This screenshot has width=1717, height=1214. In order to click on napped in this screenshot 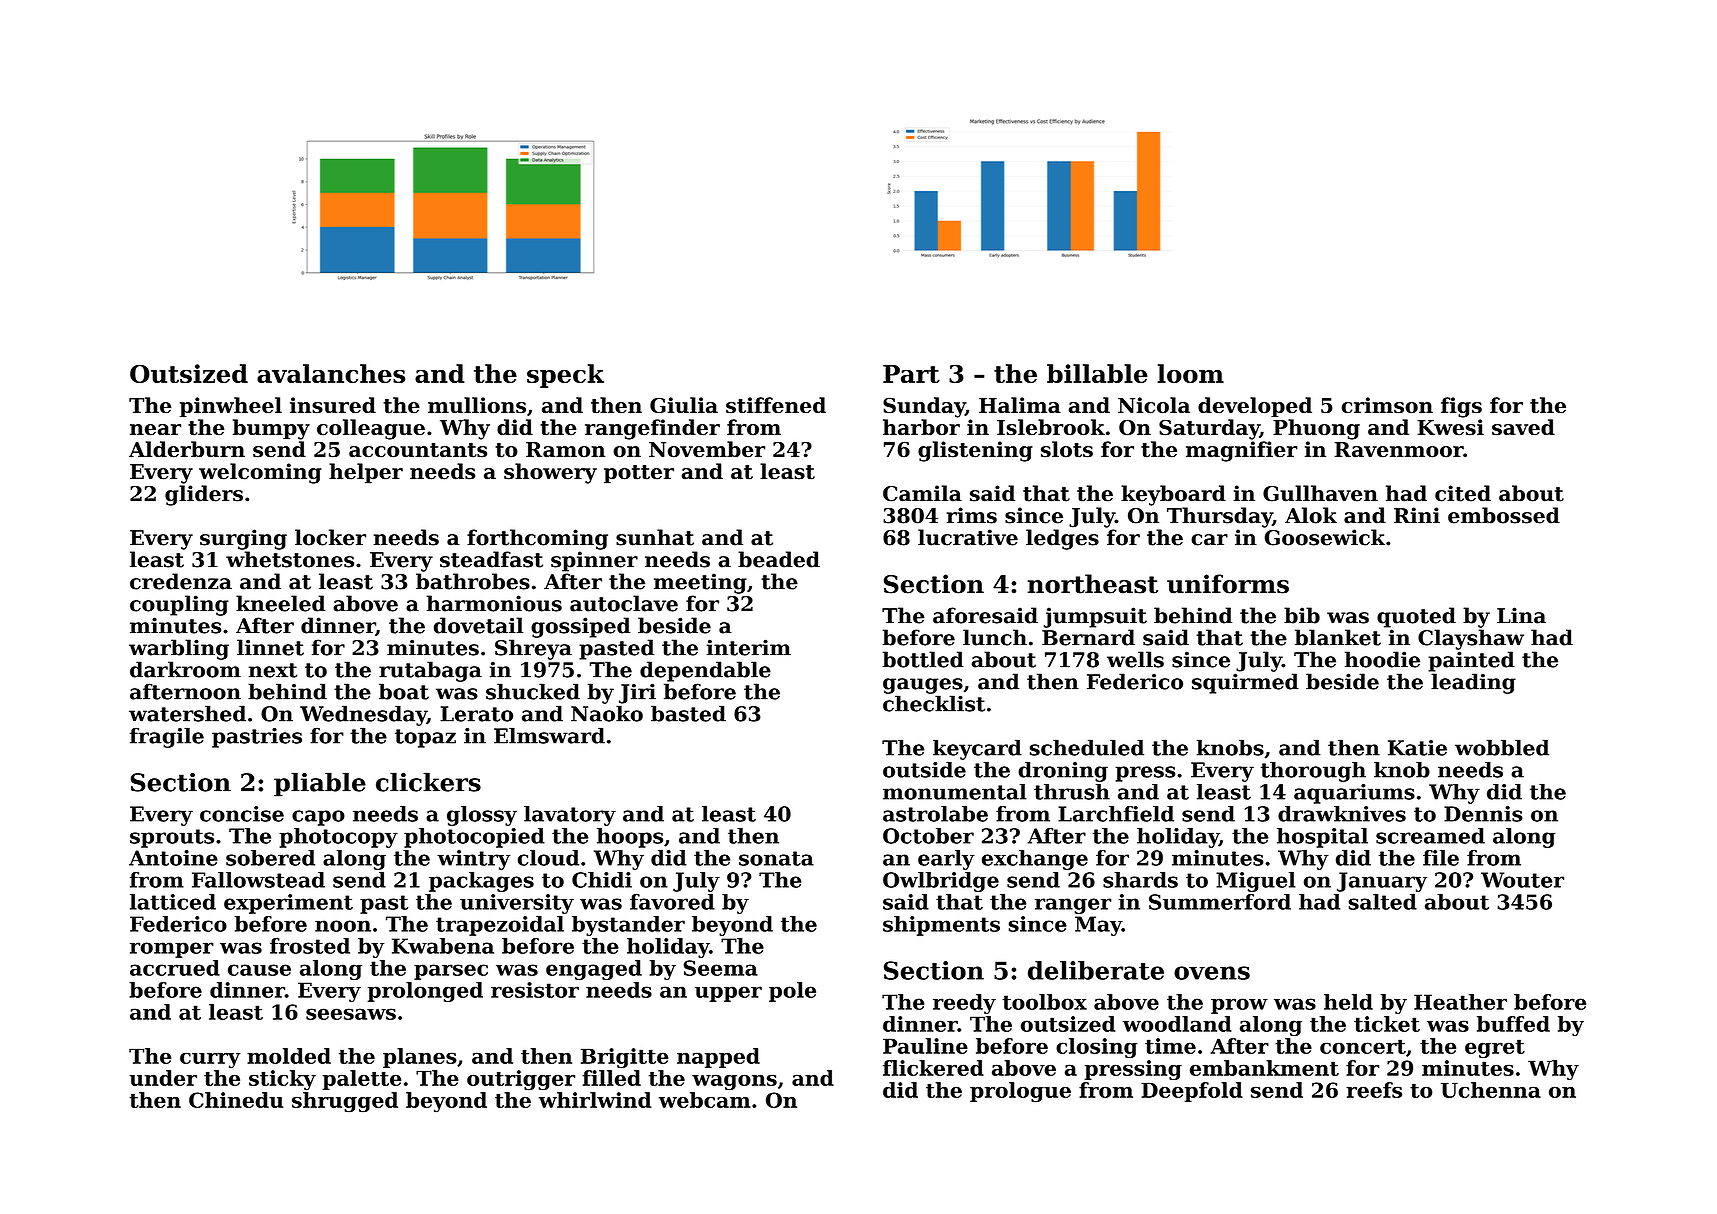, I will do `click(718, 1058)`.
